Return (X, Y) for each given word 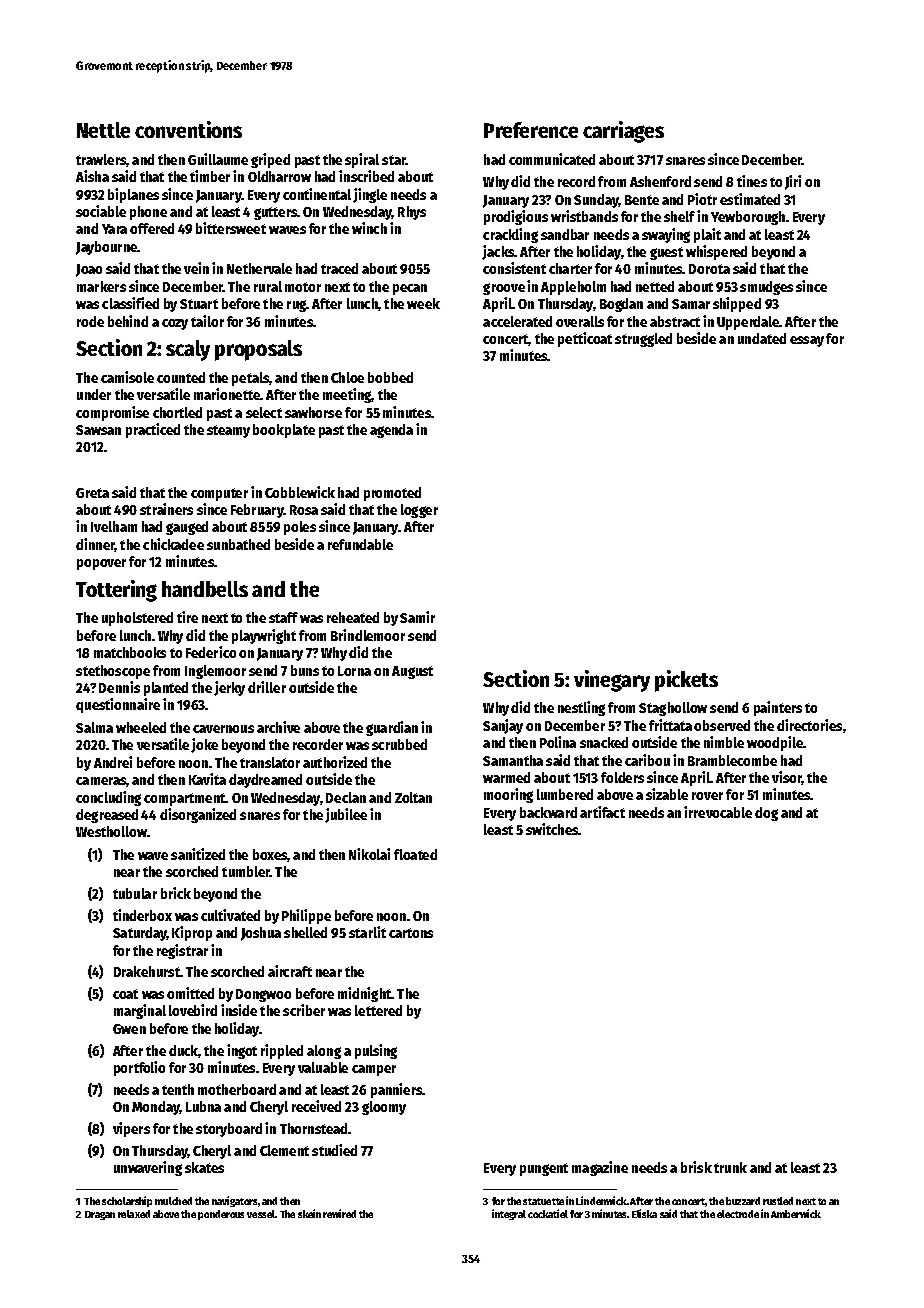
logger (419, 511)
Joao (89, 270)
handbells (205, 589)
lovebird (193, 1010)
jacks (498, 252)
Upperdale (748, 323)
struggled (643, 340)
